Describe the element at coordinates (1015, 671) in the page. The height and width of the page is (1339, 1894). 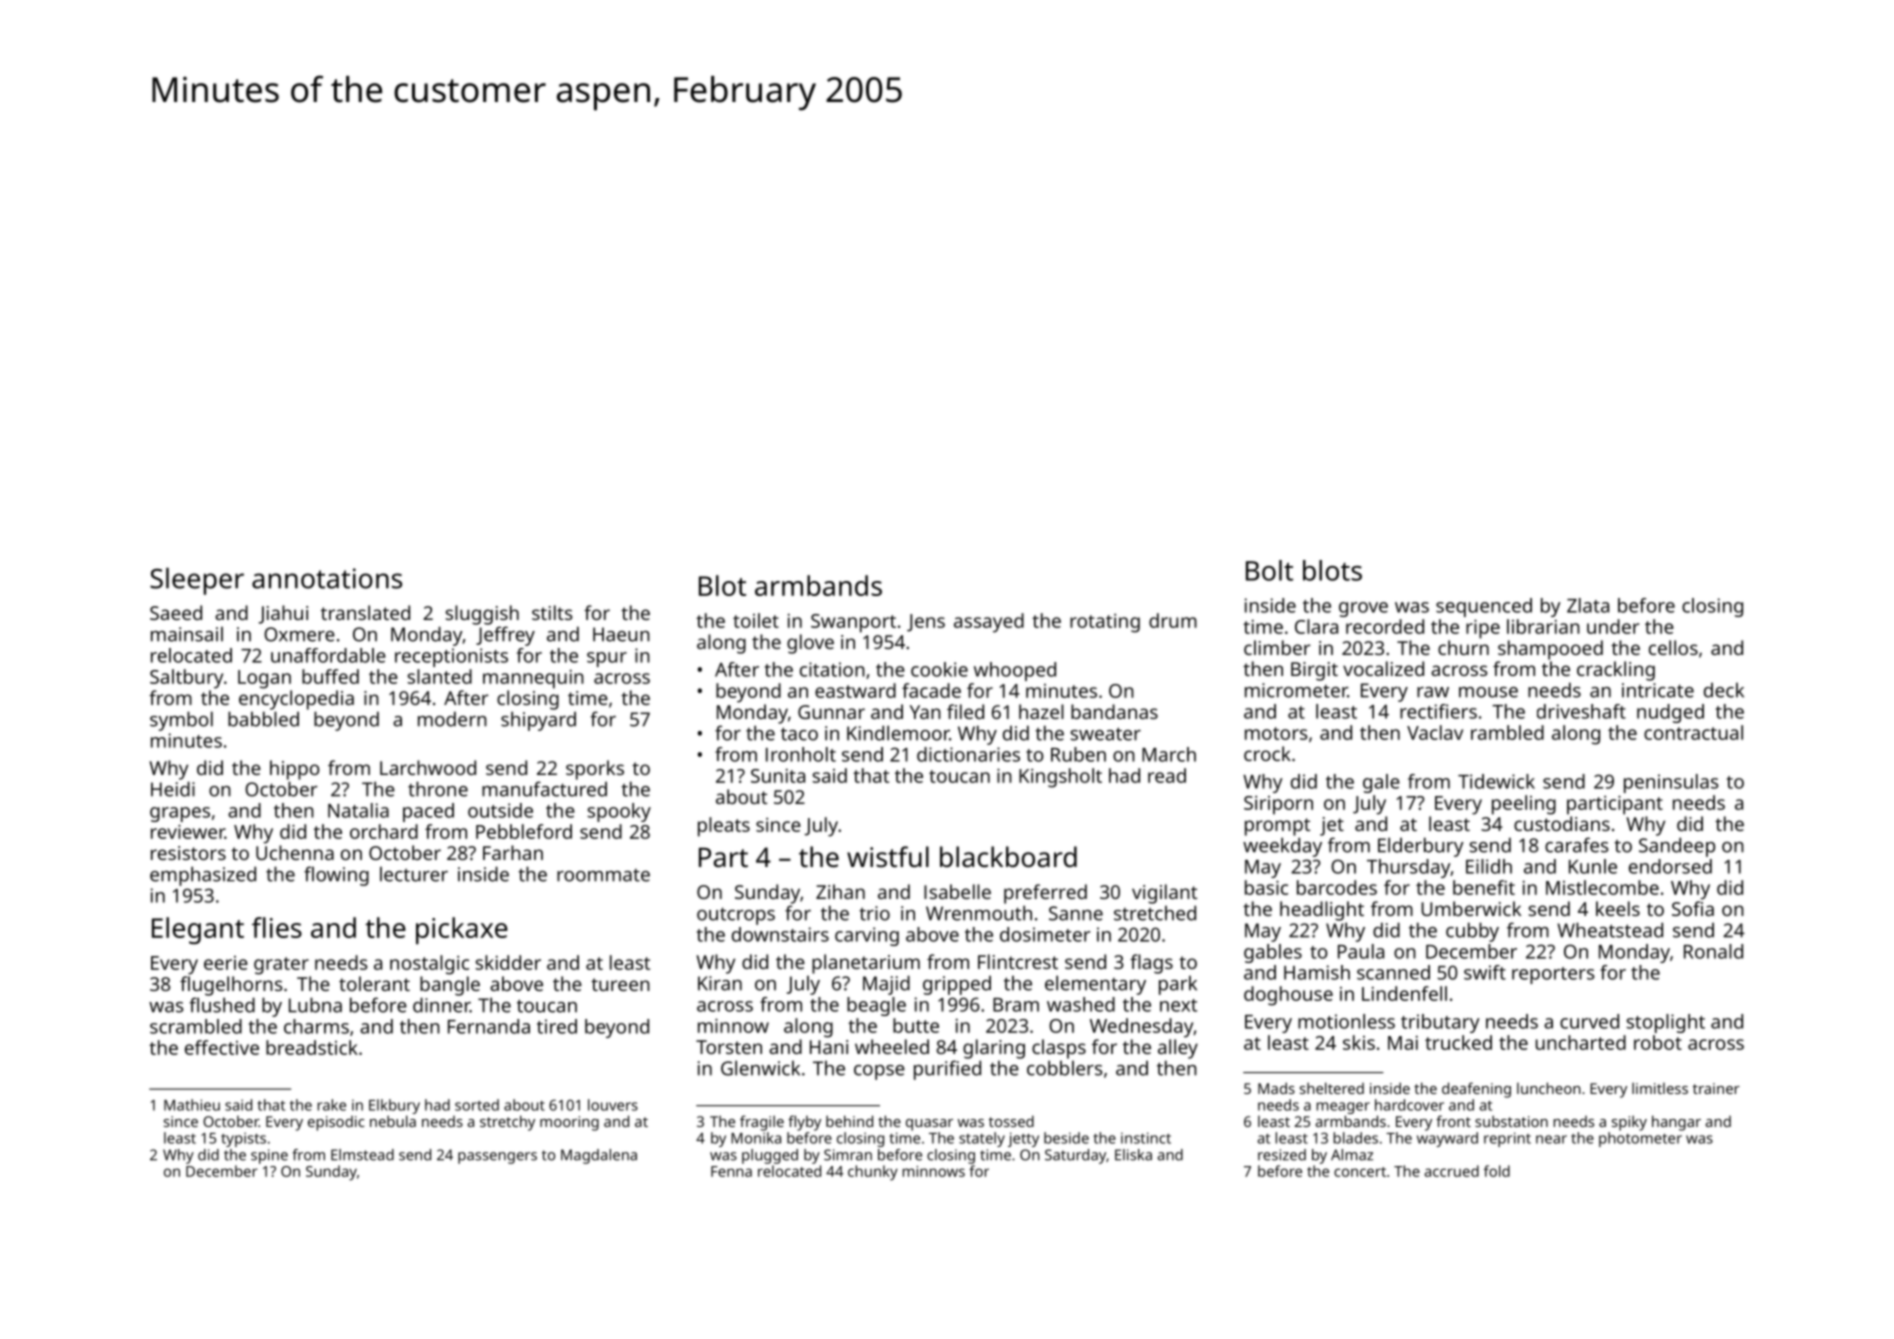
I see `whooped` at that location.
